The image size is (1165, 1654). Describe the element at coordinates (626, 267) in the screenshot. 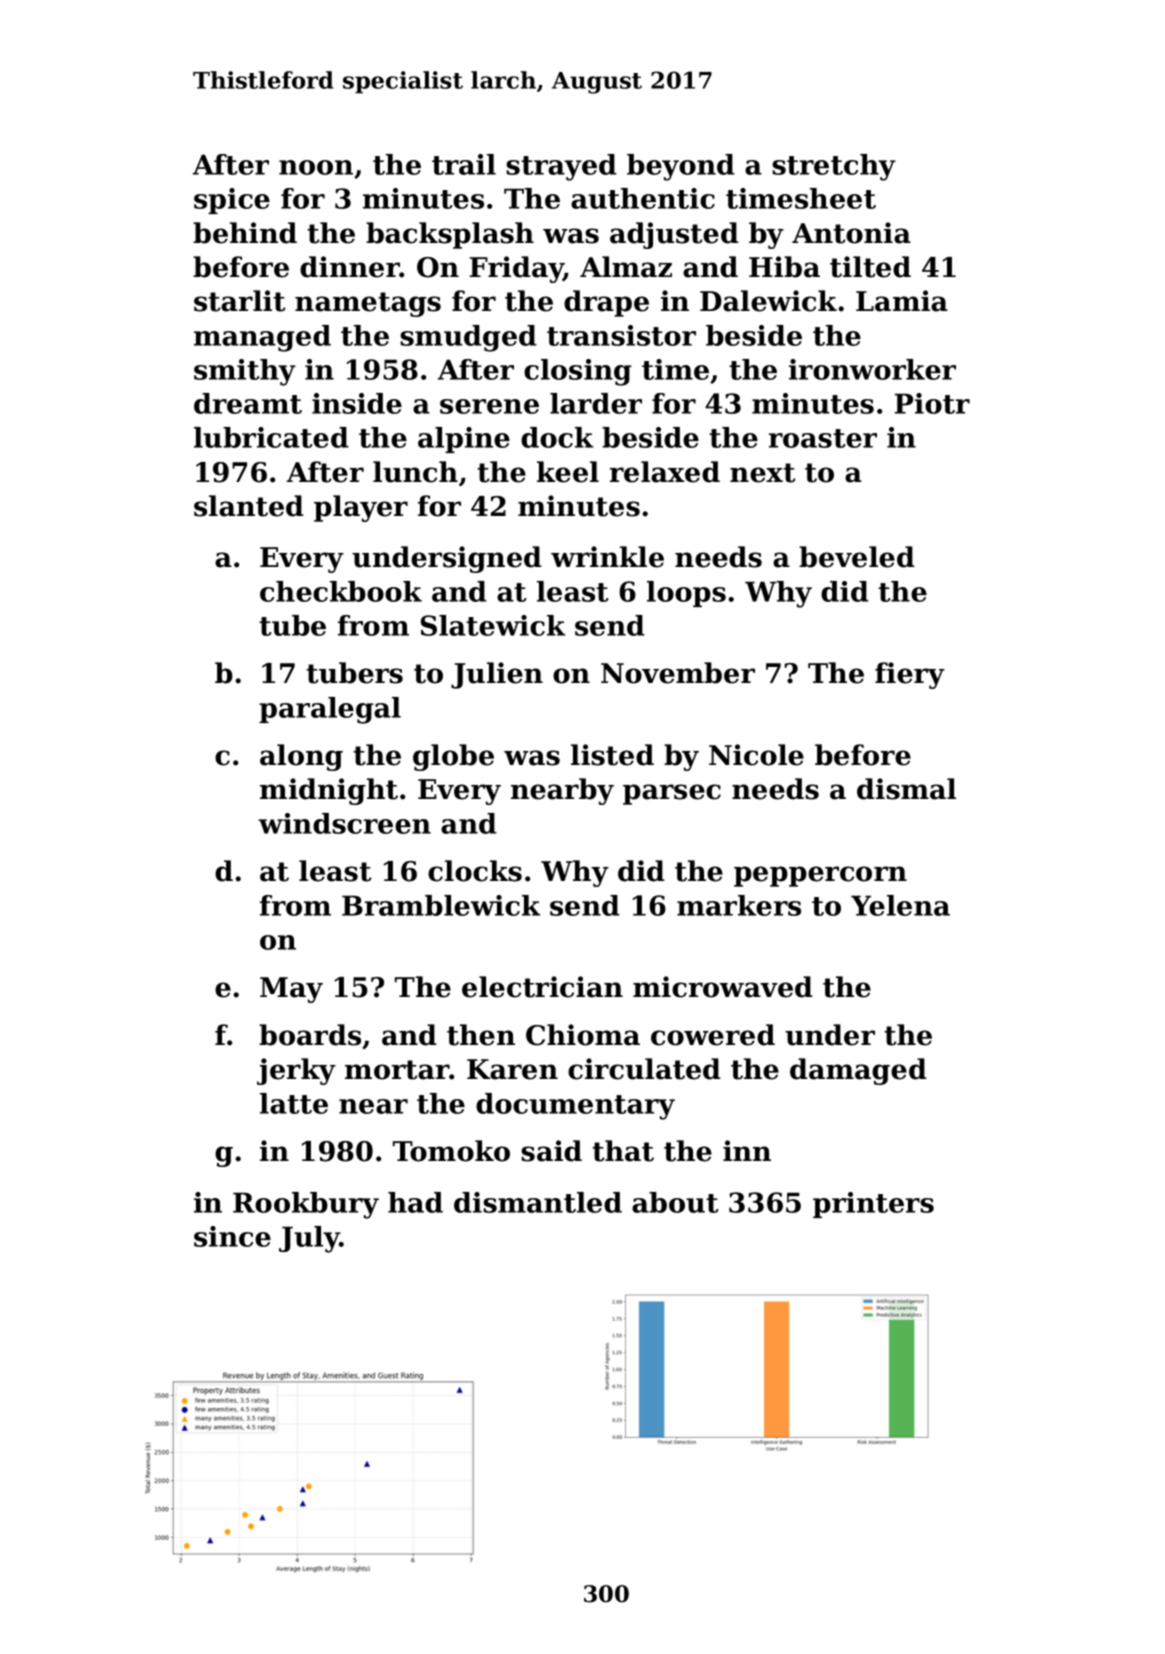

I see `Almaz` at that location.
